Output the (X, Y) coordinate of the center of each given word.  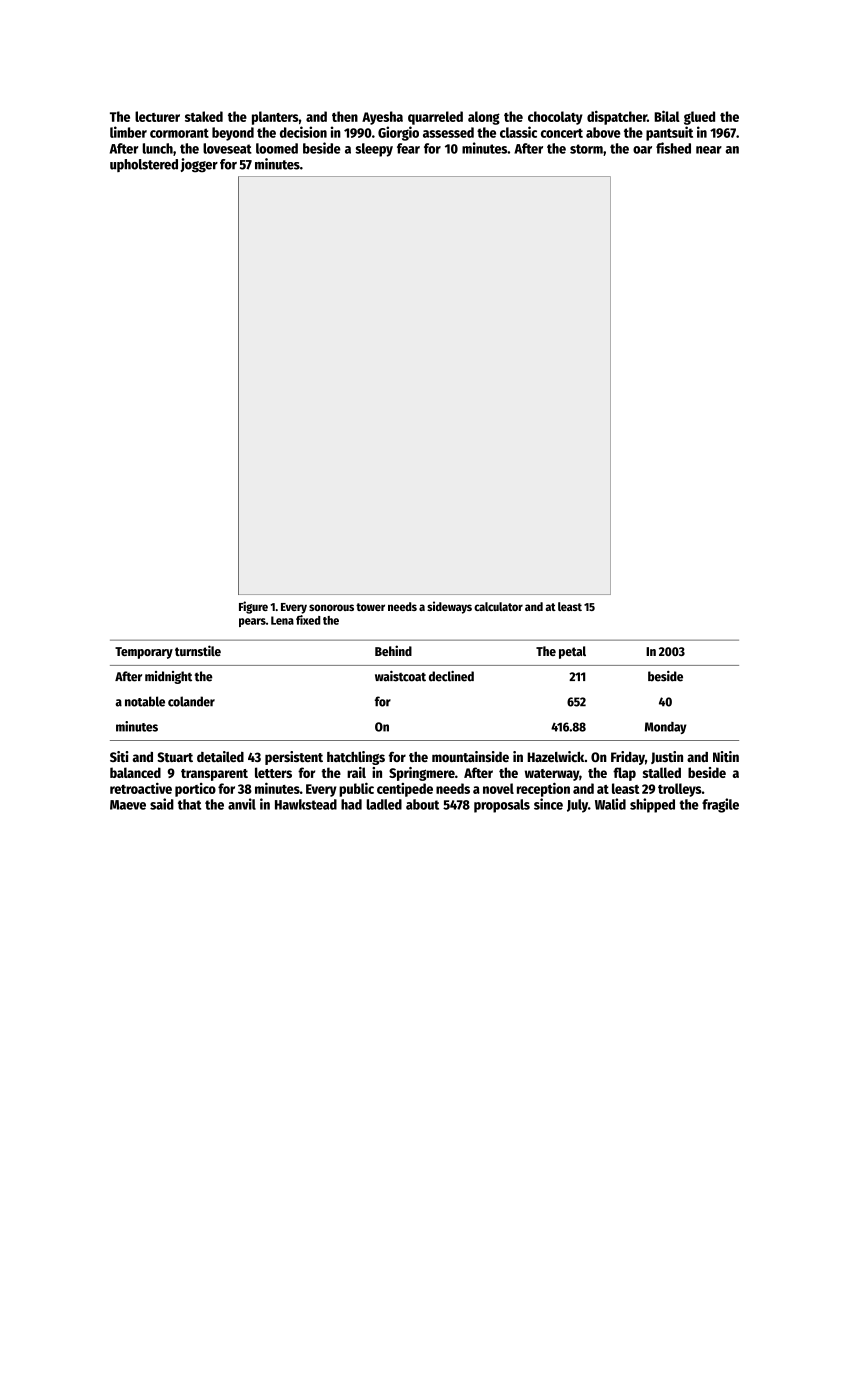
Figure (253, 607)
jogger (199, 165)
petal (572, 652)
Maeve (128, 805)
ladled (384, 804)
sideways (449, 607)
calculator (498, 606)
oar (642, 150)
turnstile (198, 650)
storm (586, 149)
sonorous (331, 607)
